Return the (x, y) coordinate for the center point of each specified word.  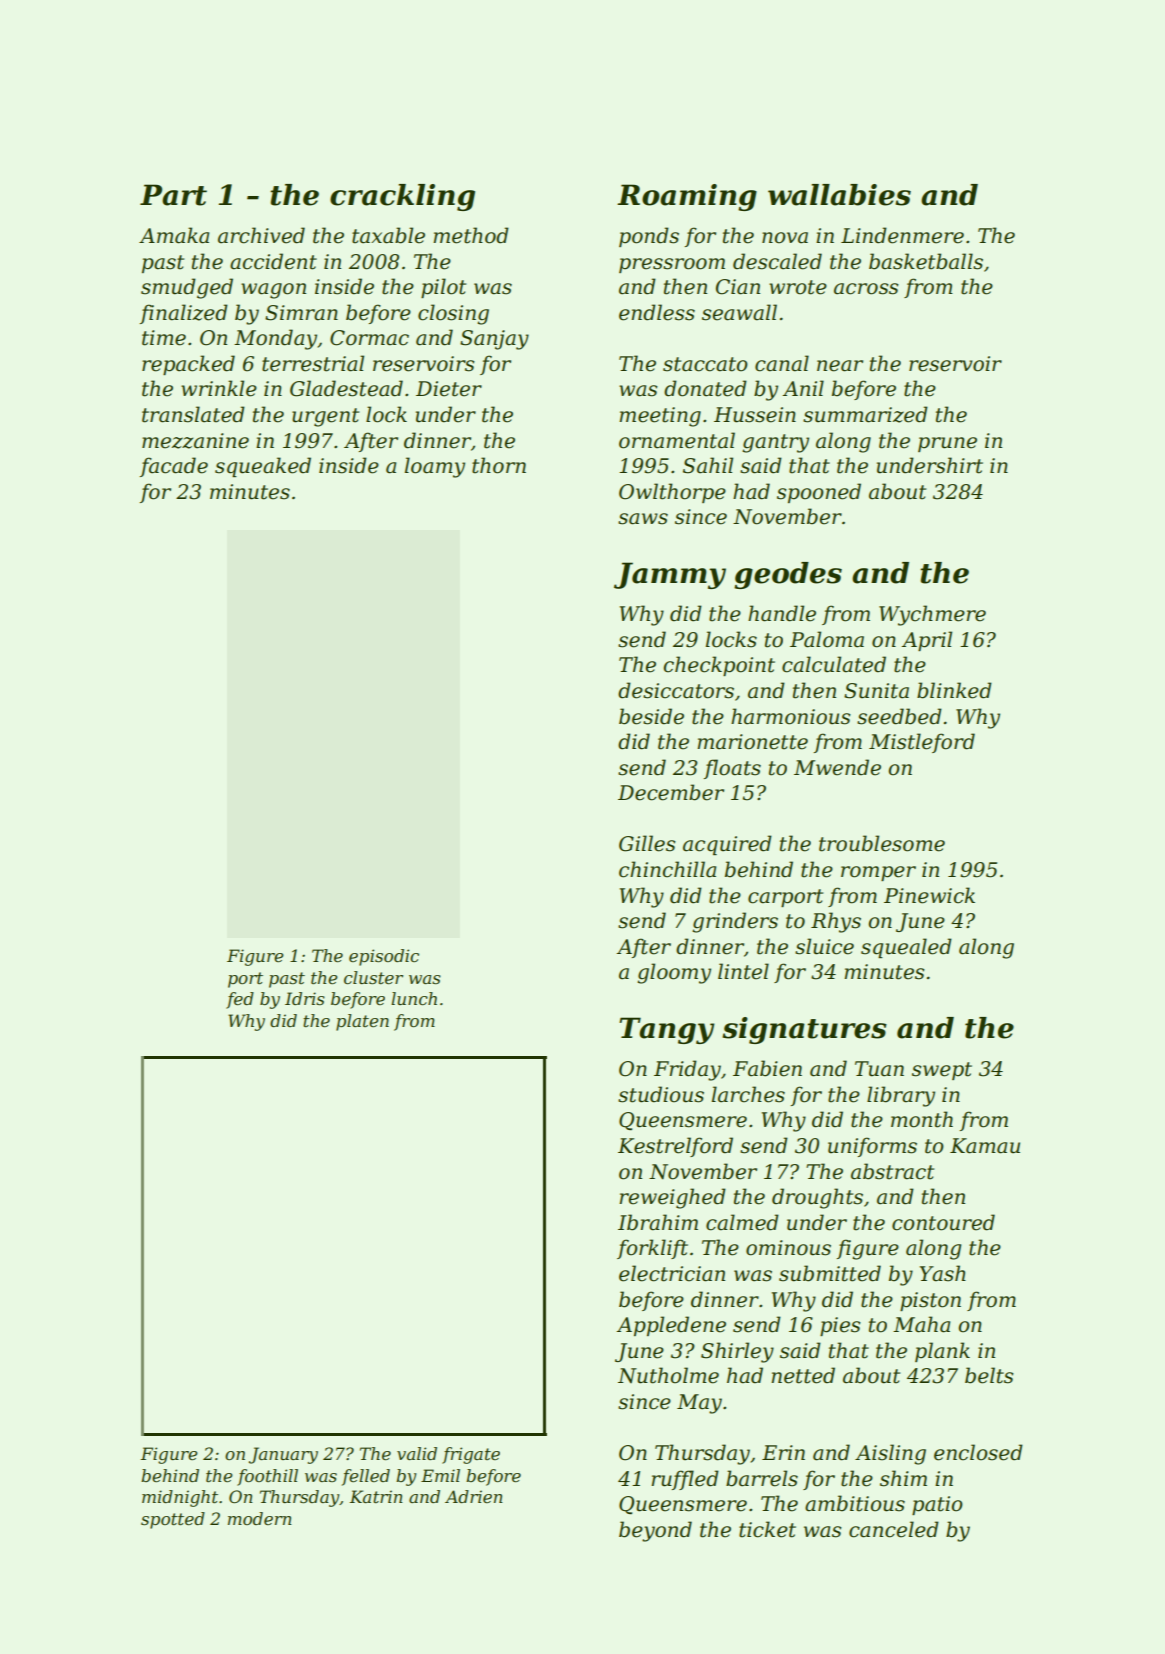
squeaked (263, 467)
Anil (803, 388)
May (699, 1404)
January (283, 1455)
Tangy (667, 1030)
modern (260, 1518)
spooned (819, 493)
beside (651, 716)
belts (989, 1375)
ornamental (677, 440)
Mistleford (922, 743)
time (164, 338)
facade (174, 467)
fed (240, 1000)
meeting (660, 417)
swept (942, 1071)
